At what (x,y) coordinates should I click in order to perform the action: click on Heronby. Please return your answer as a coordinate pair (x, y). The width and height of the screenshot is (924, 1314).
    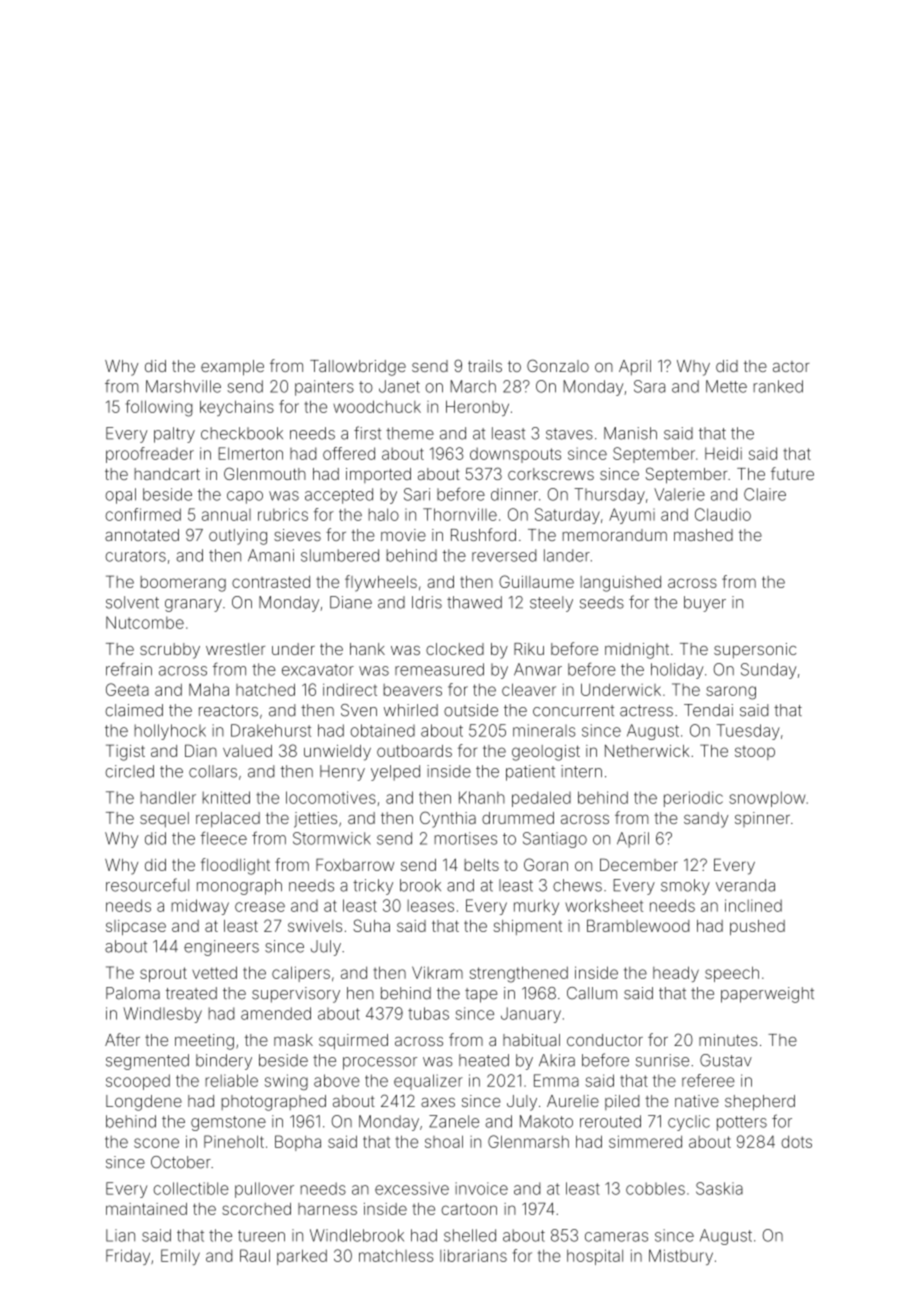
    Looking at the image, I should click on (477, 408).
